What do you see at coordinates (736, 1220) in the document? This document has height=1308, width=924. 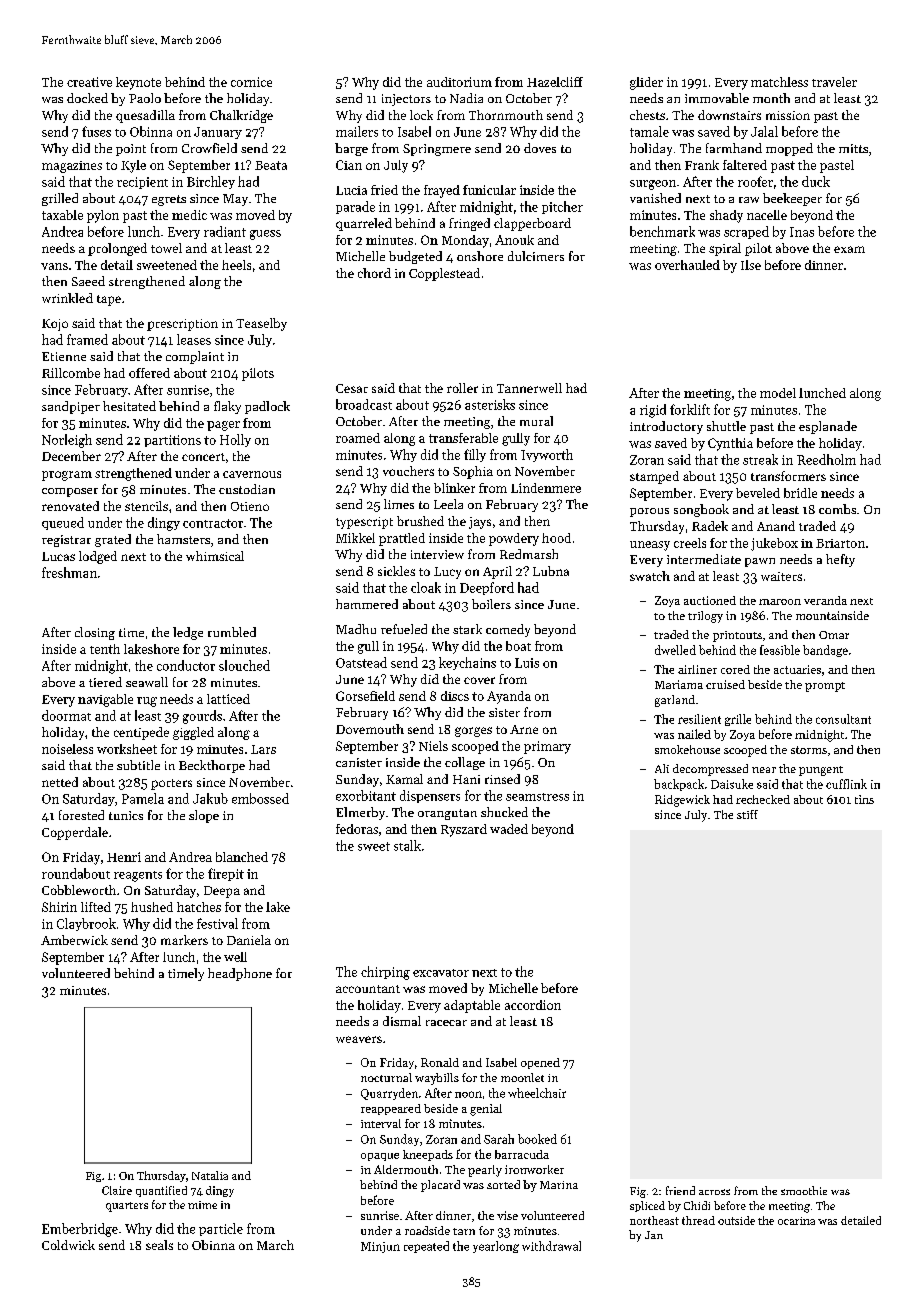 I see `outside` at bounding box center [736, 1220].
